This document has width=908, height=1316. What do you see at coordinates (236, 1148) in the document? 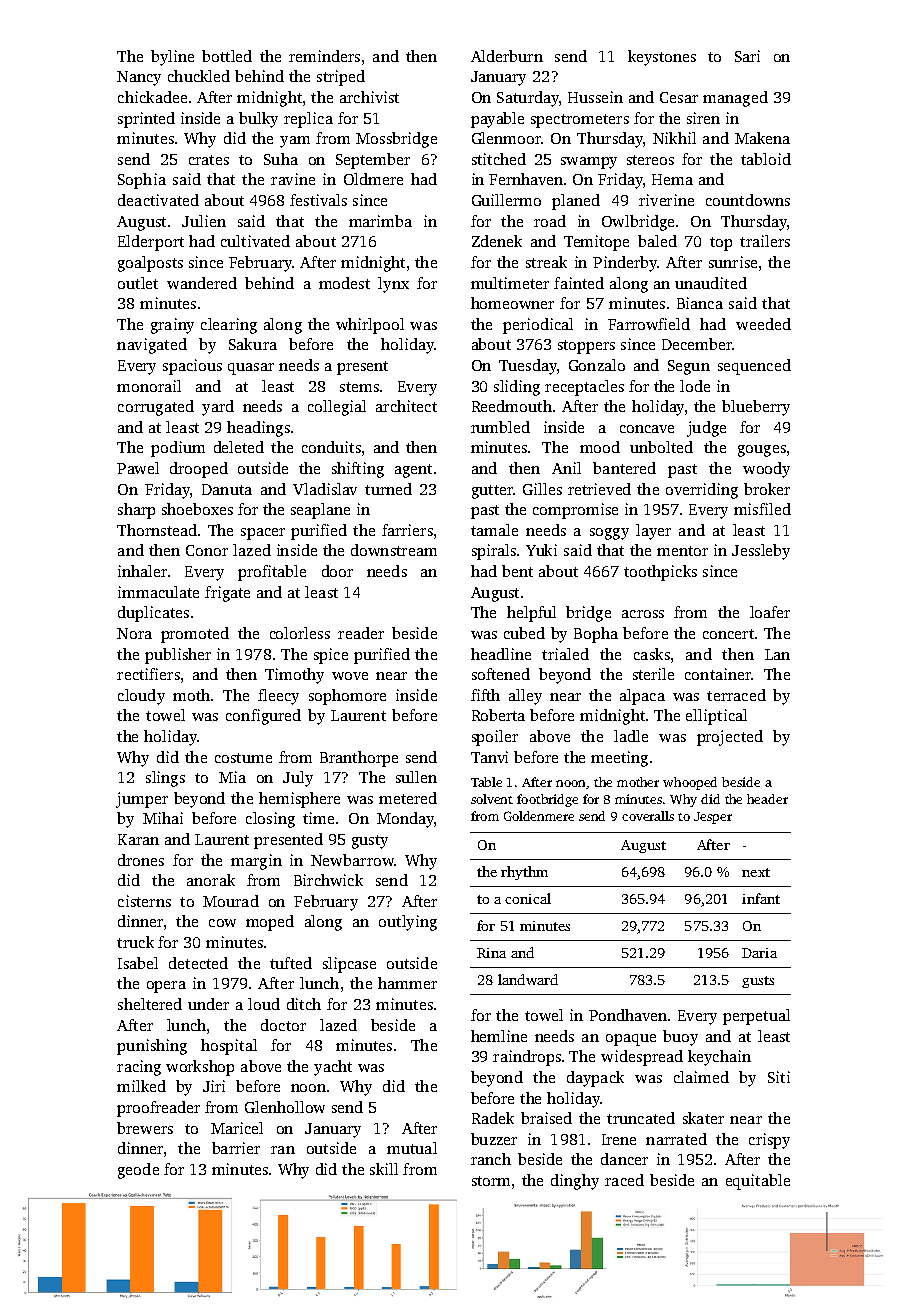
I see `barrier` at bounding box center [236, 1148].
